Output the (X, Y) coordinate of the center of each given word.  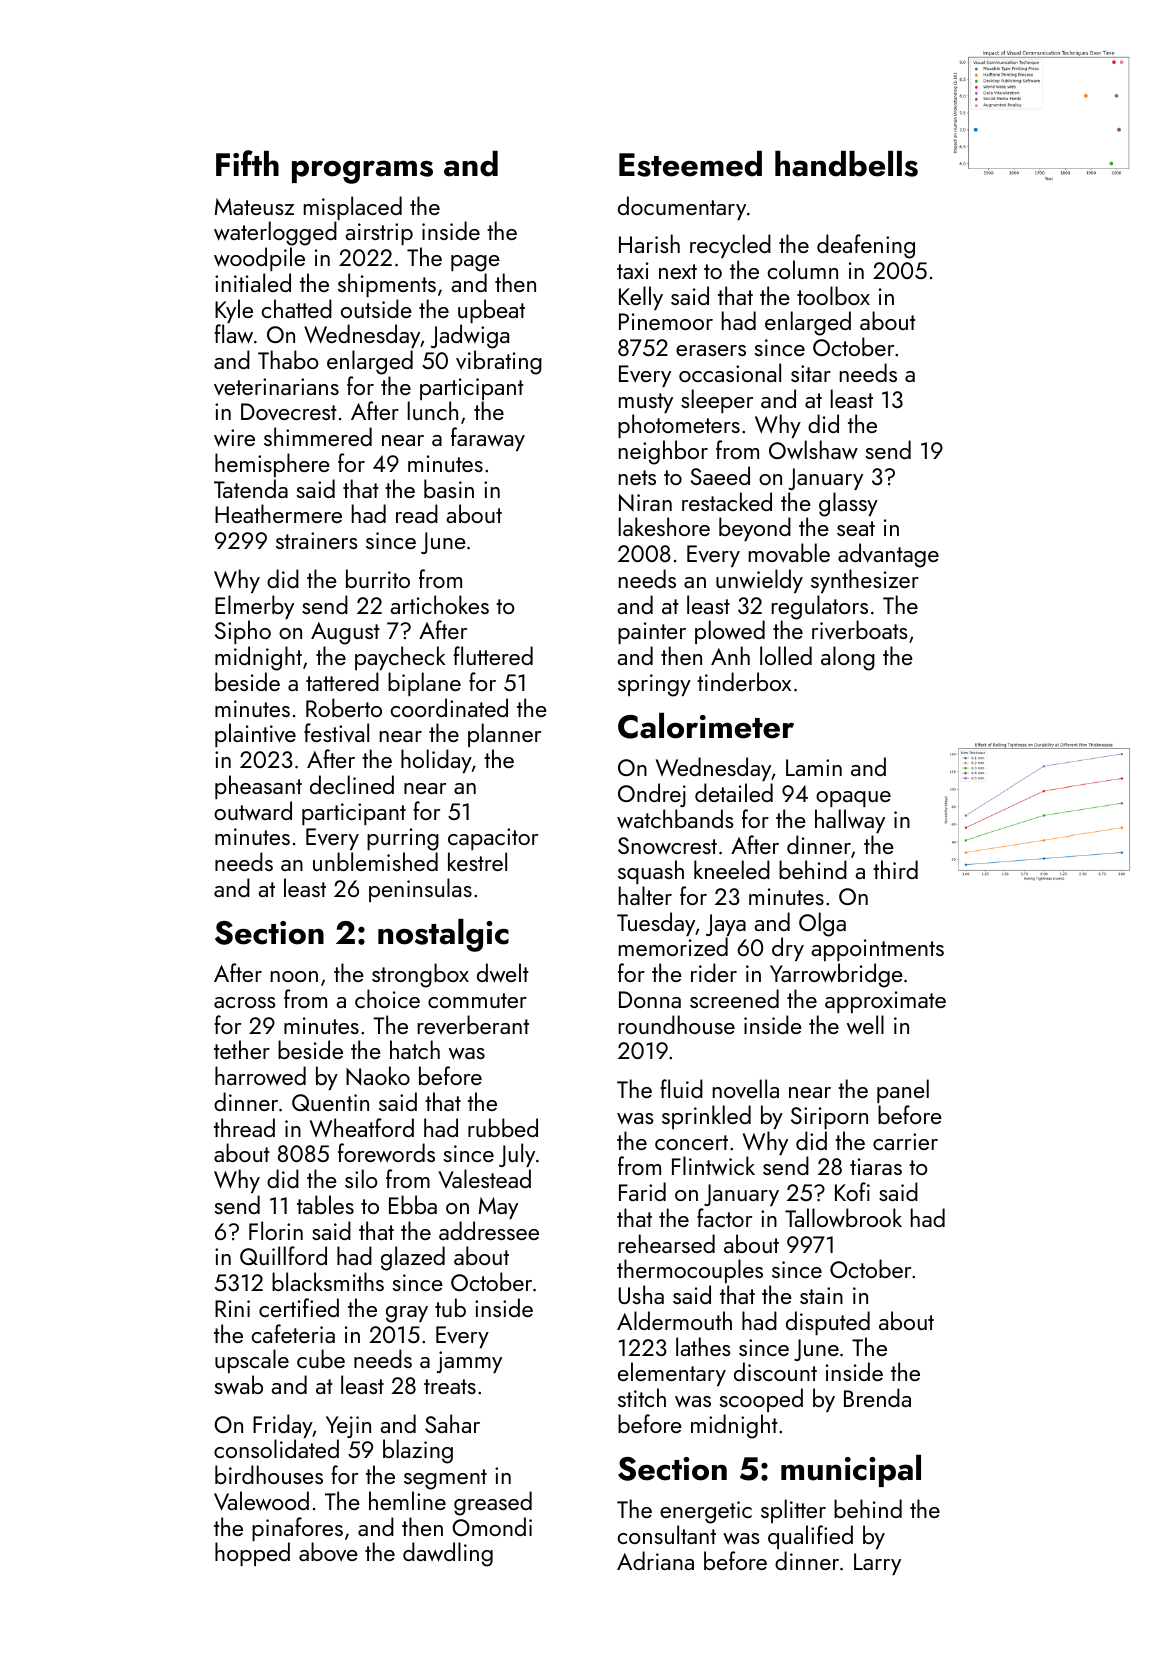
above (328, 1552)
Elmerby (254, 607)
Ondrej (652, 795)
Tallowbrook (843, 1218)
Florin (276, 1230)
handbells (846, 164)
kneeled (732, 869)
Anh (730, 655)
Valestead (484, 1178)
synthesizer (865, 581)
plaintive (255, 735)
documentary (682, 208)
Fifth (247, 163)
